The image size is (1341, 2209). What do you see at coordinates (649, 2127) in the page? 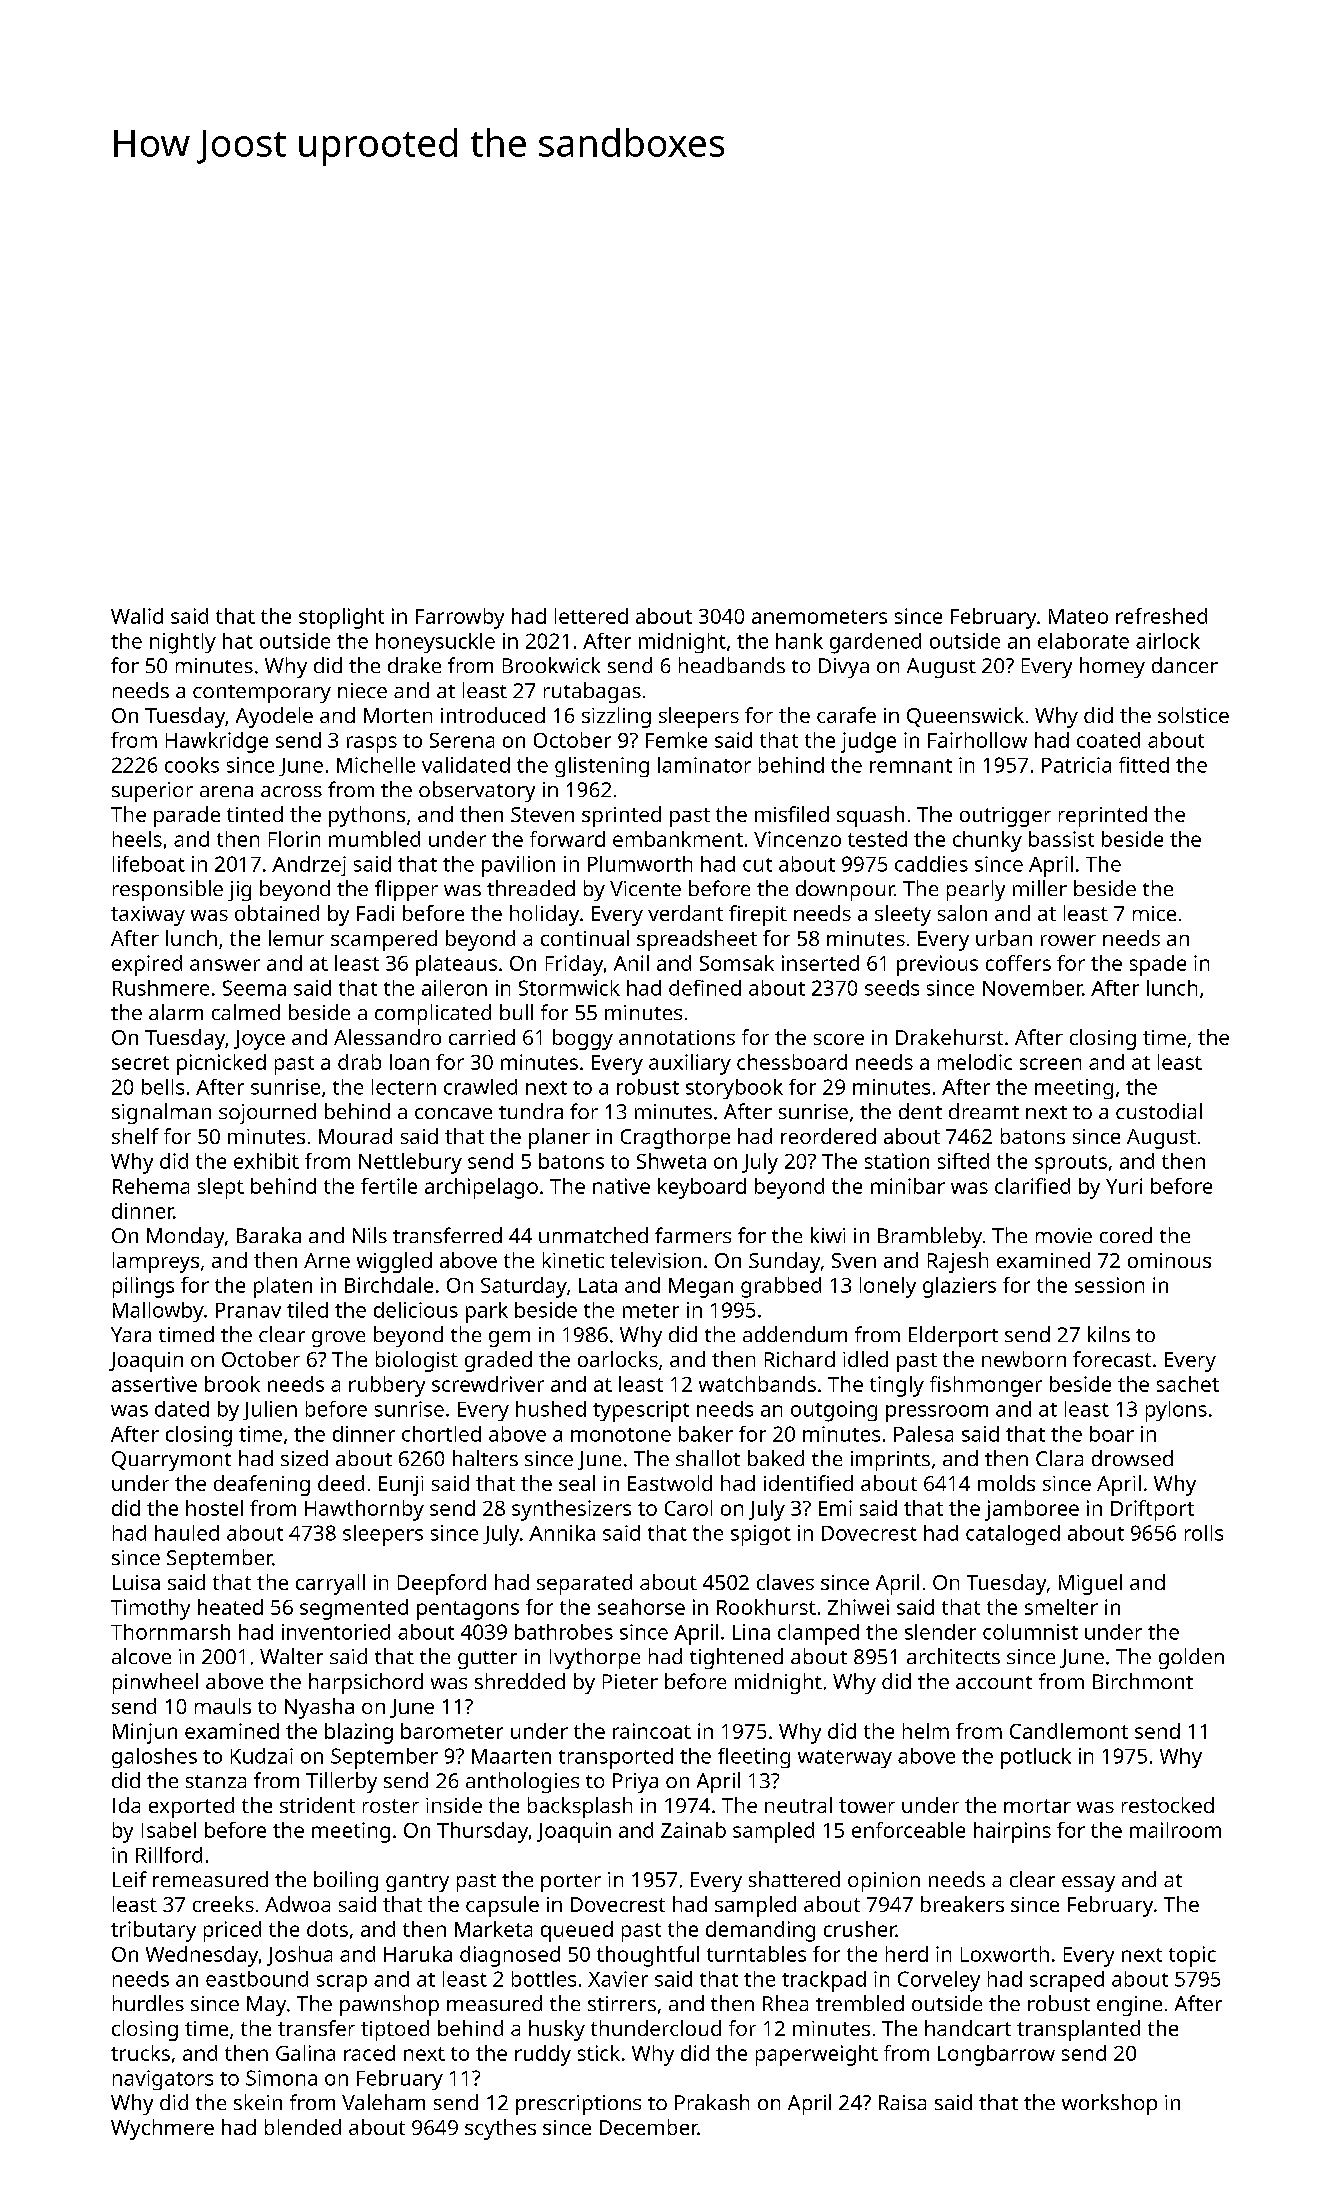
I see `December` at bounding box center [649, 2127].
